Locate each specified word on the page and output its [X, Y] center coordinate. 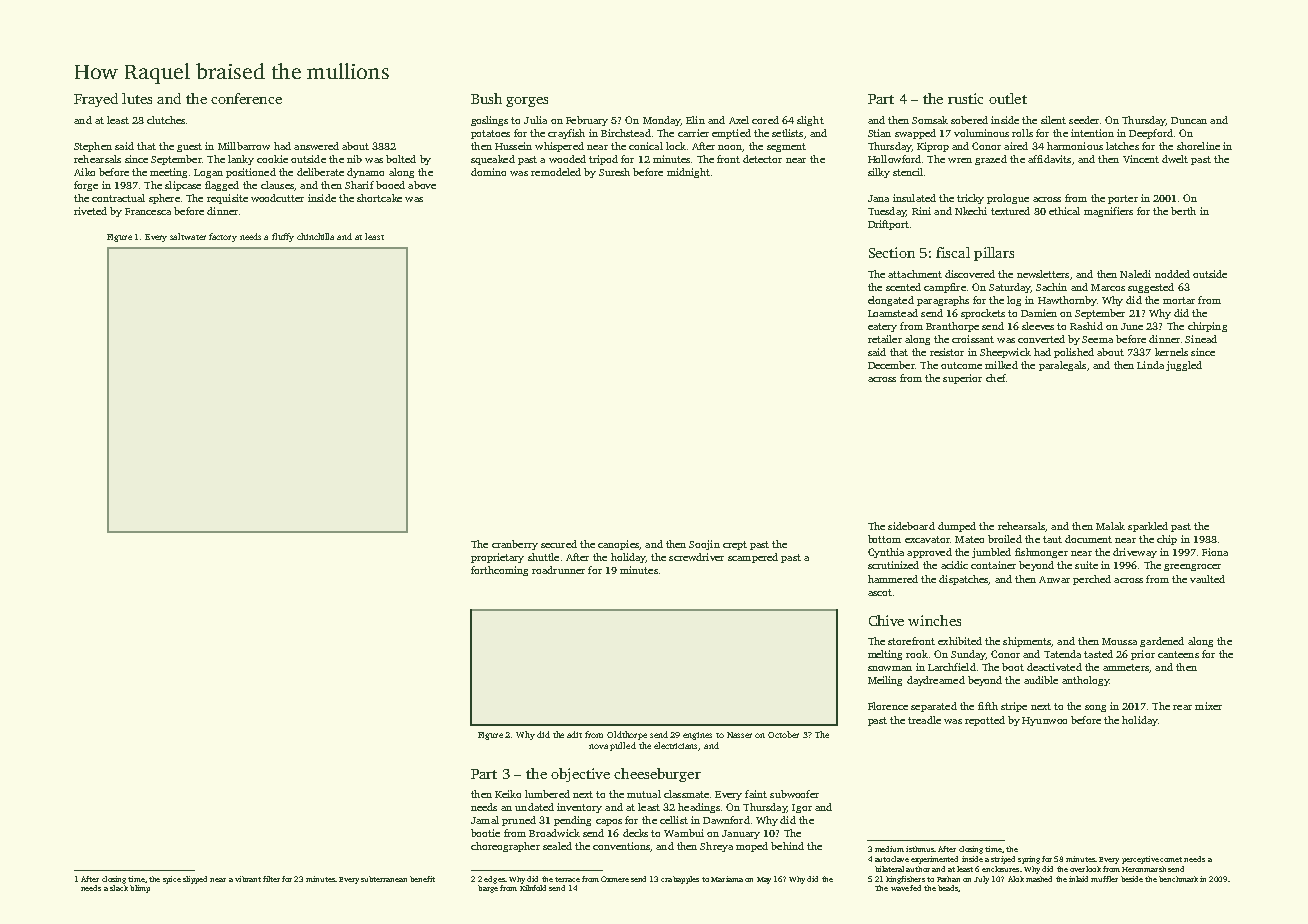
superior [962, 379]
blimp [140, 889]
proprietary [497, 558]
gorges [527, 102]
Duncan [1189, 120]
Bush [486, 98]
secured [559, 544]
